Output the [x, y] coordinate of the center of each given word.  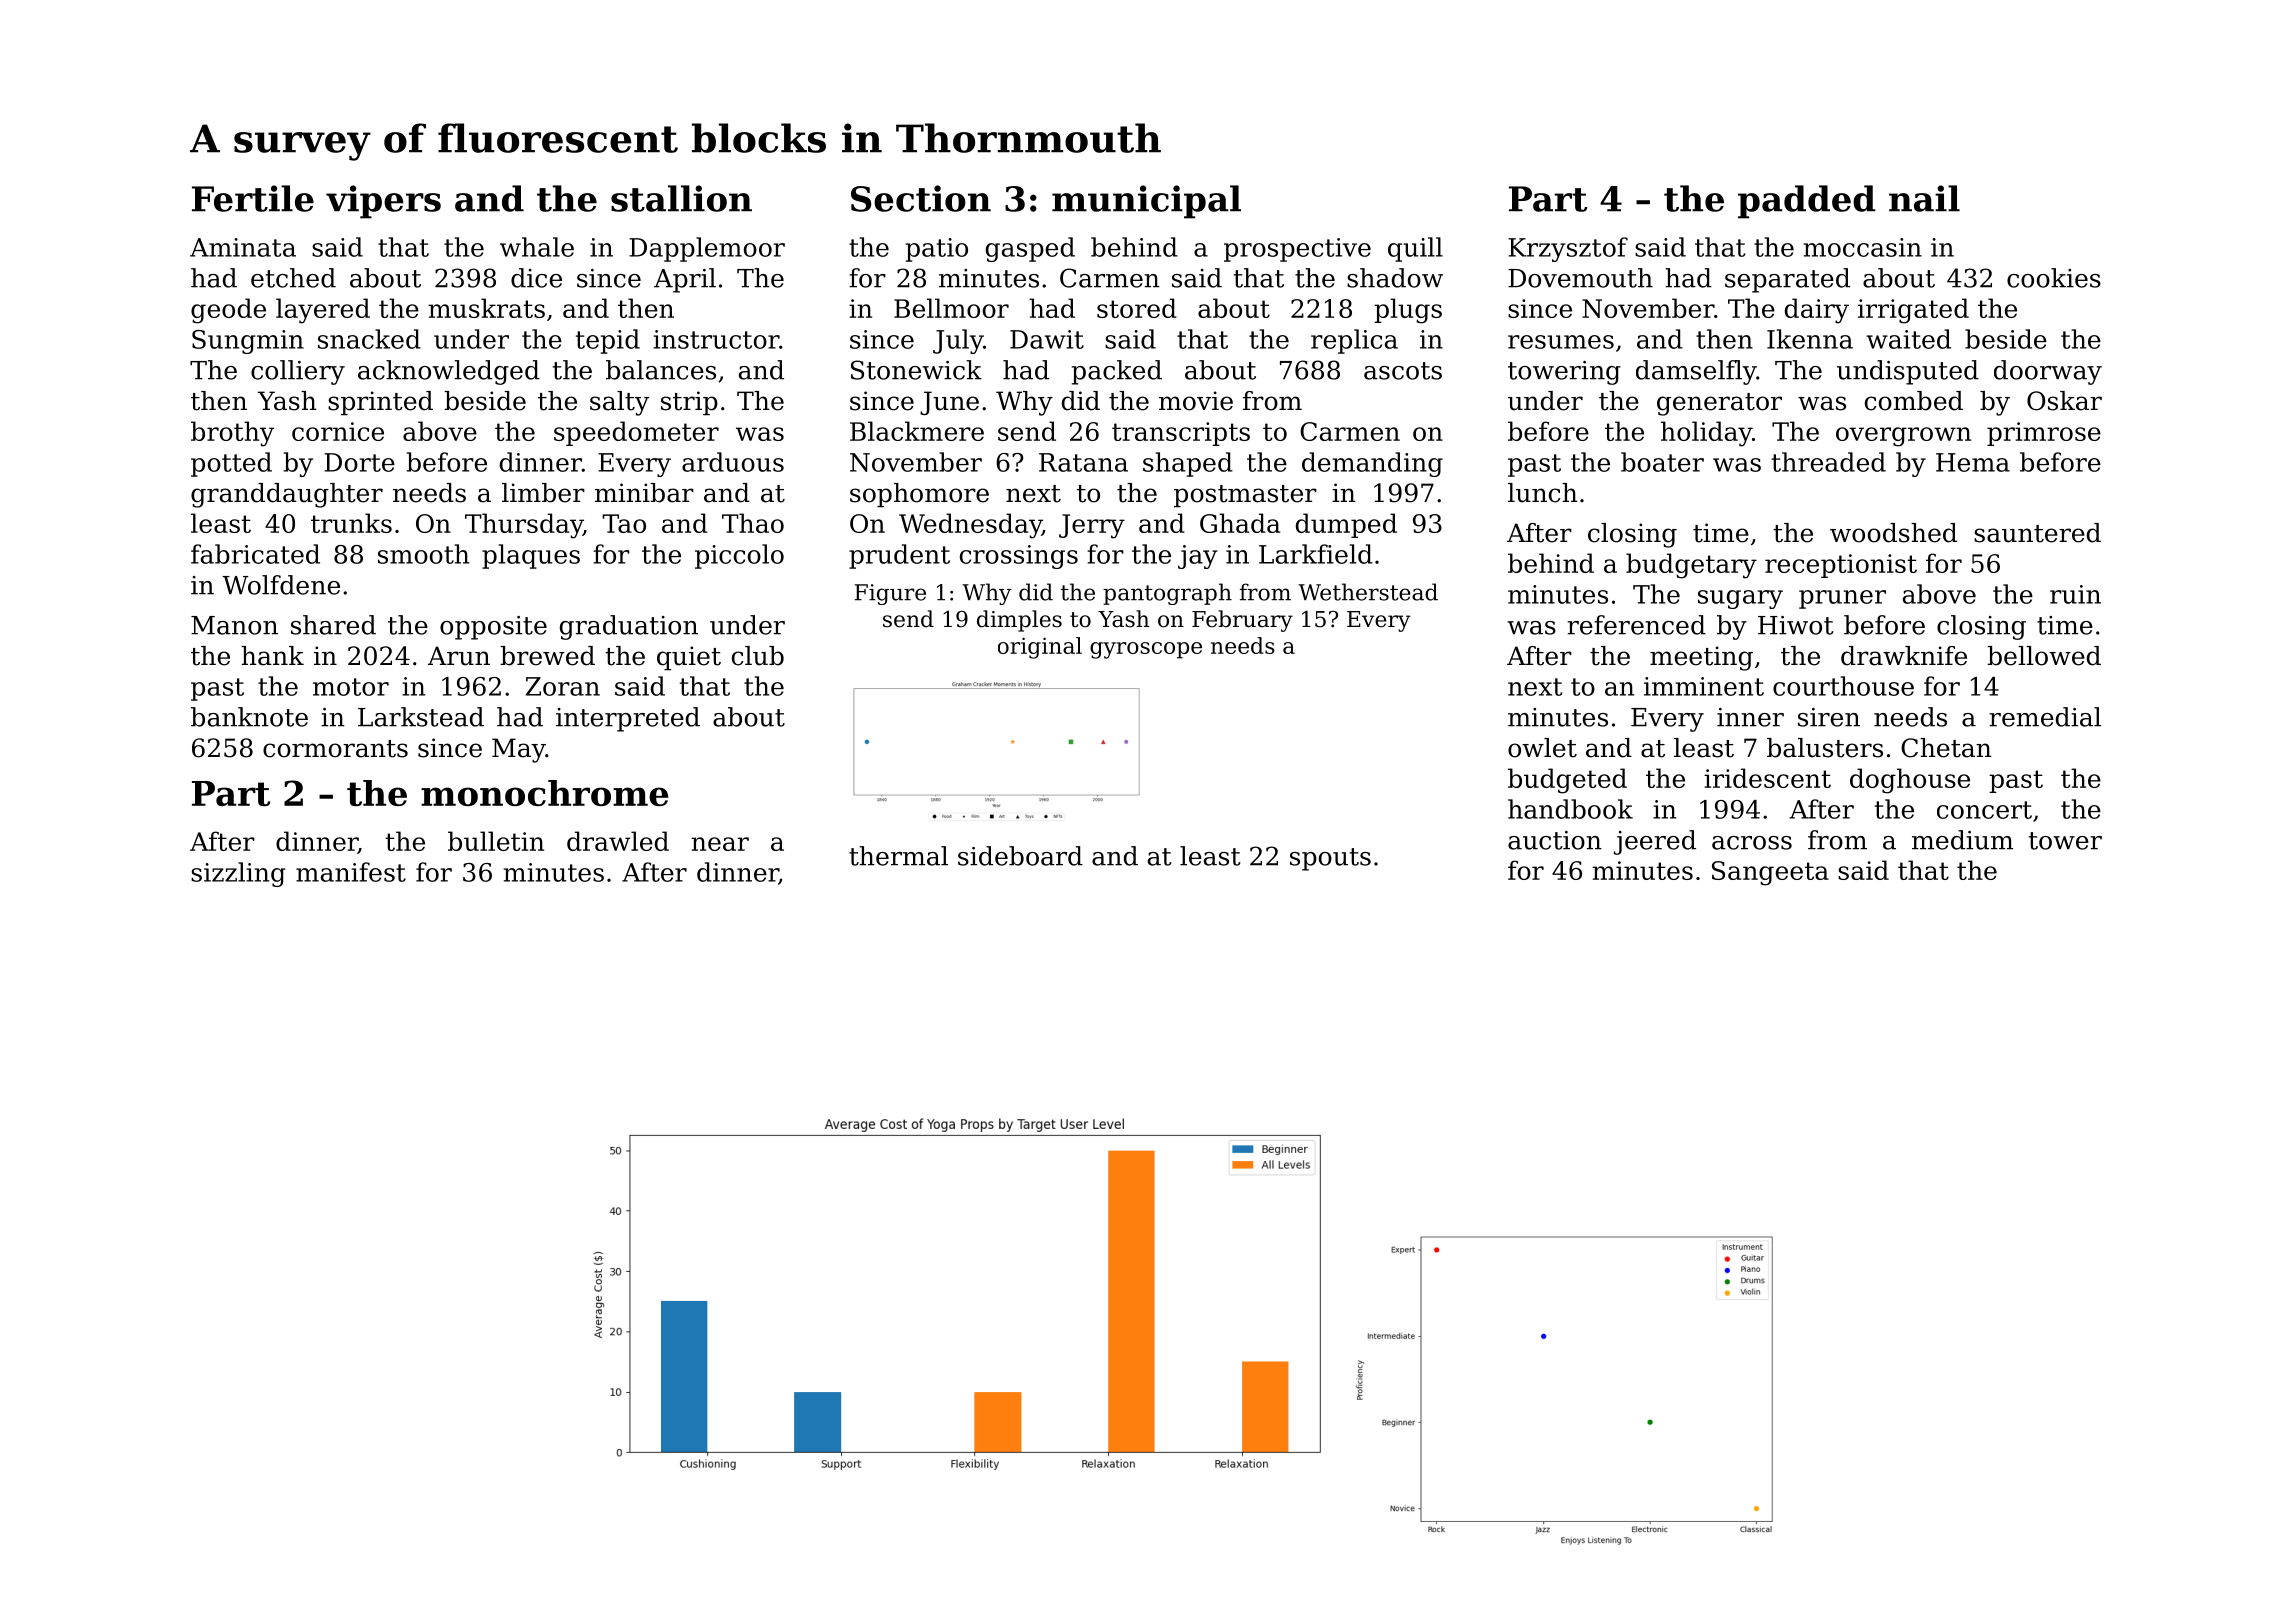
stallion [681, 198]
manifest [351, 872]
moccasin [1863, 247]
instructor [716, 339]
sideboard [1020, 856]
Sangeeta [1770, 873]
